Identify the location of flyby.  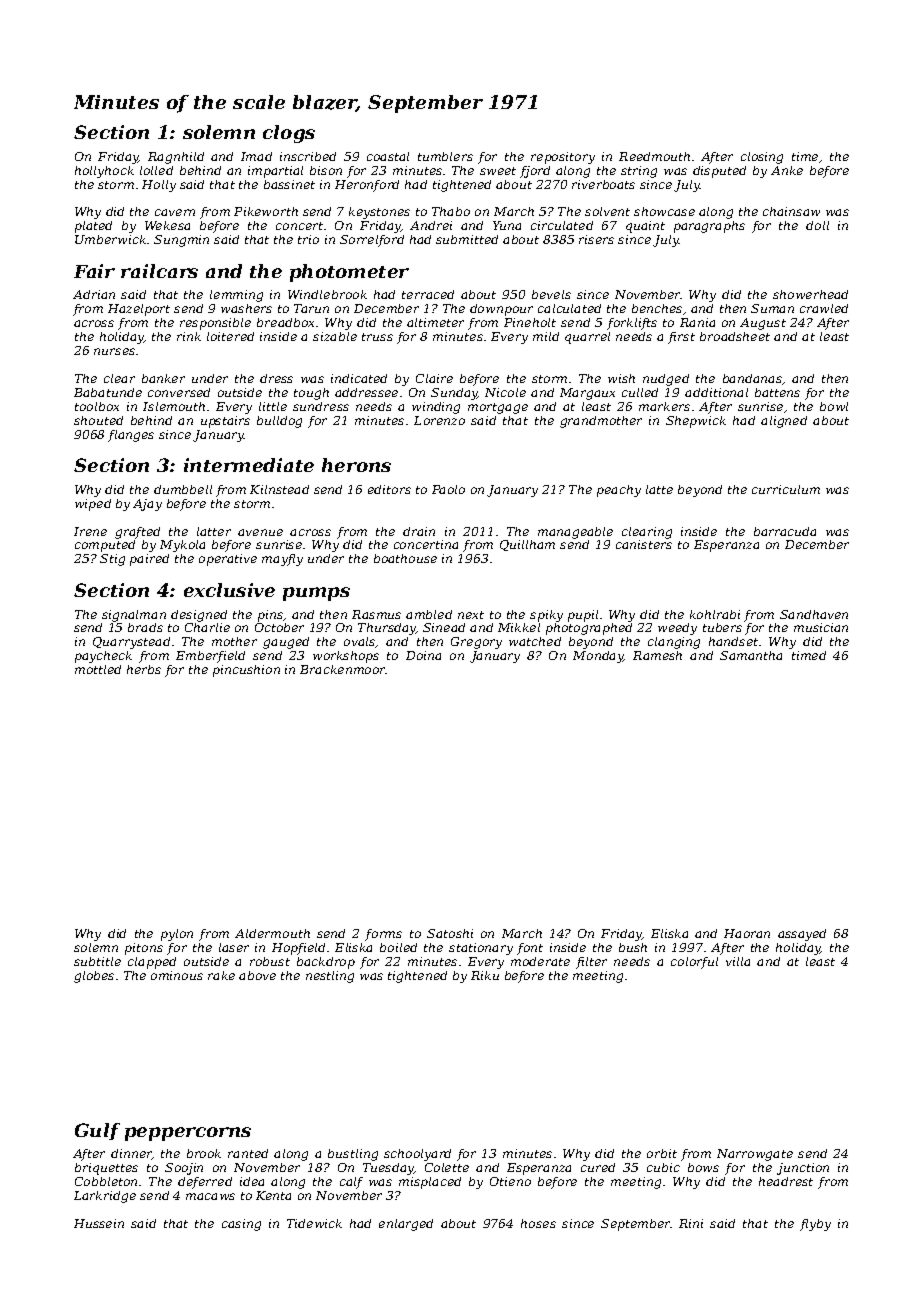
(815, 1225).
